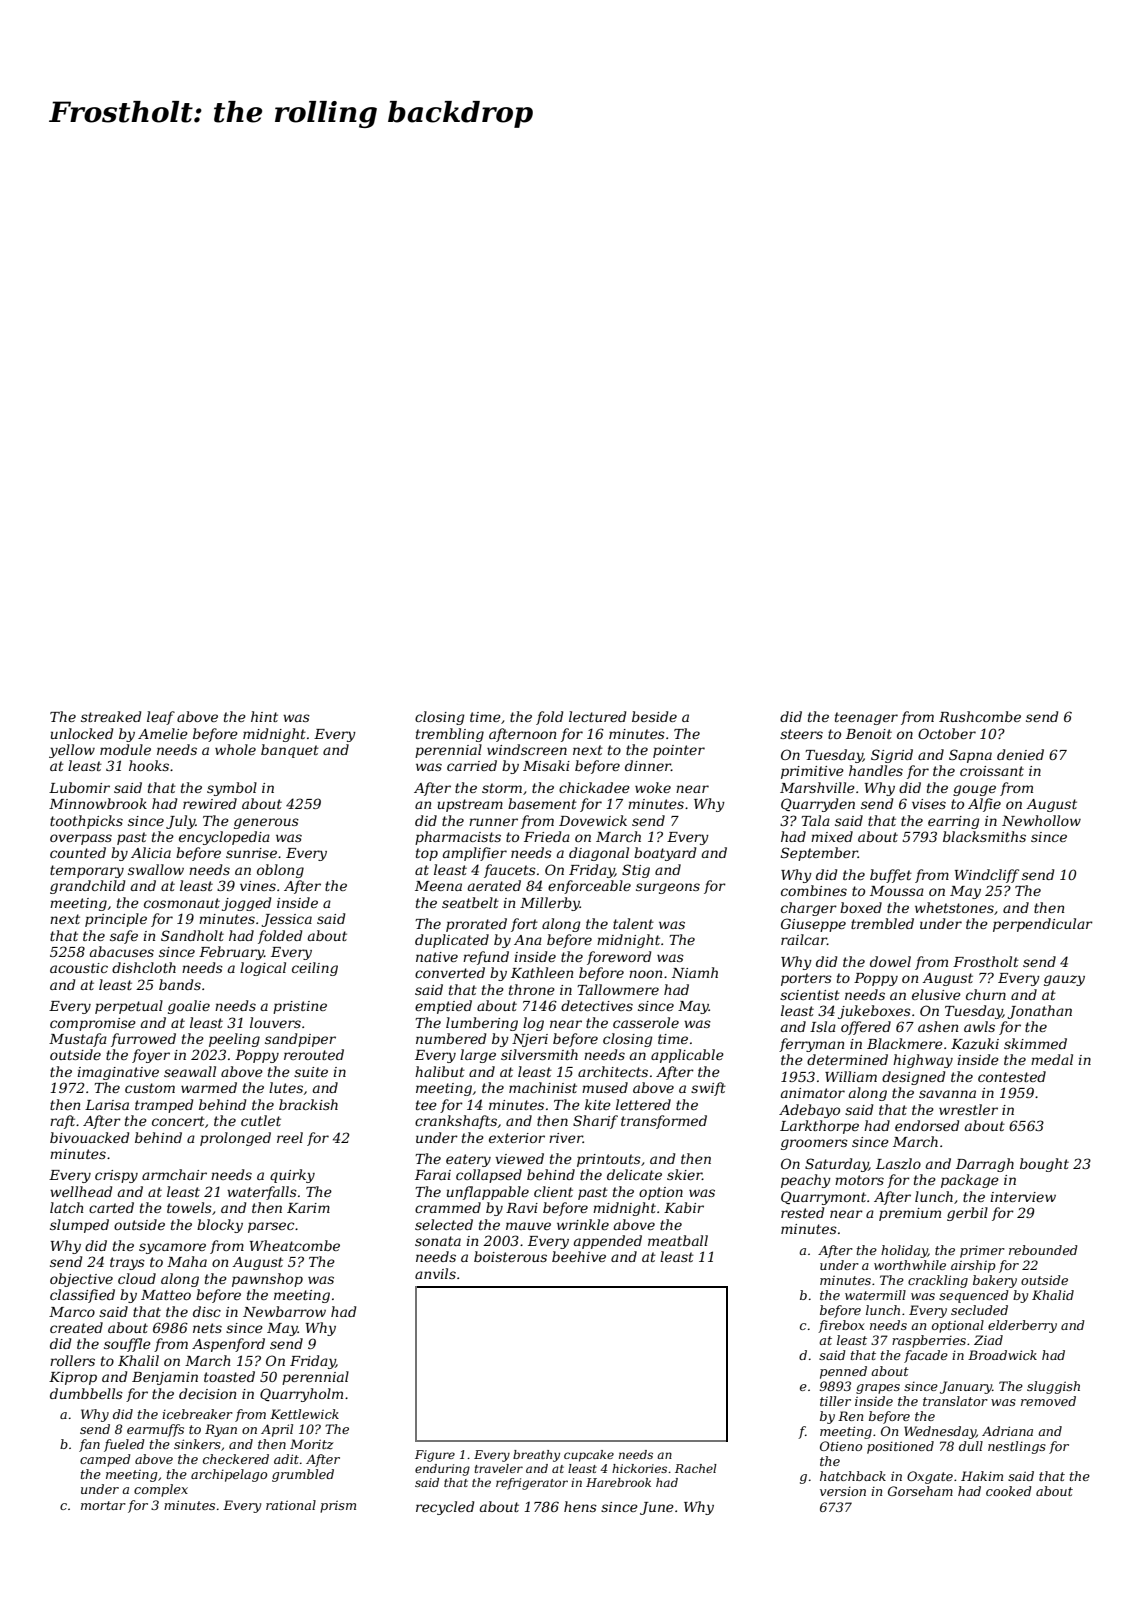 The width and height of the page is (1143, 1616). Describe the element at coordinates (103, 1505) in the page. I see `mortar` at that location.
